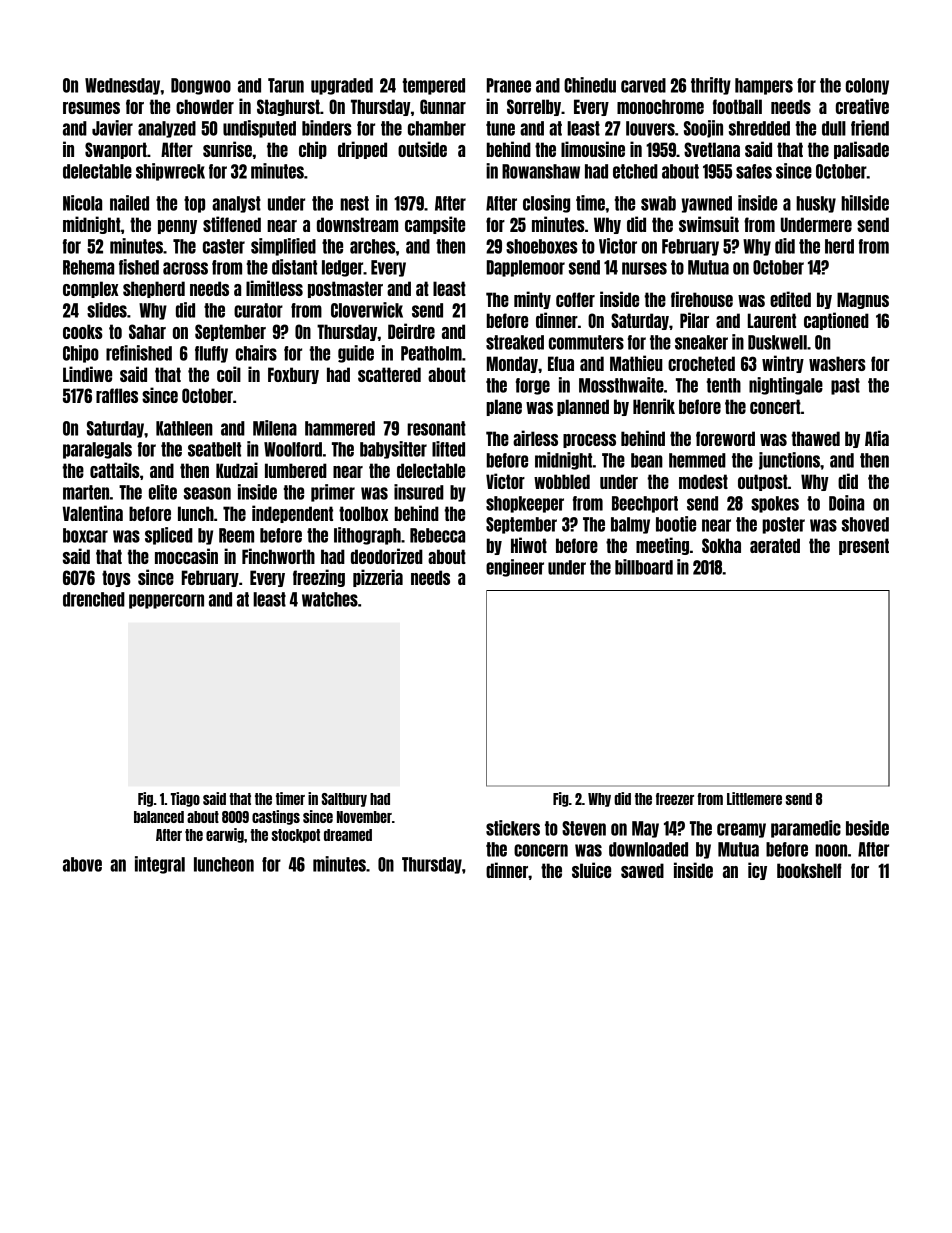 This page has width=952, height=1233. What do you see at coordinates (129, 203) in the page?
I see `nailed` at bounding box center [129, 203].
